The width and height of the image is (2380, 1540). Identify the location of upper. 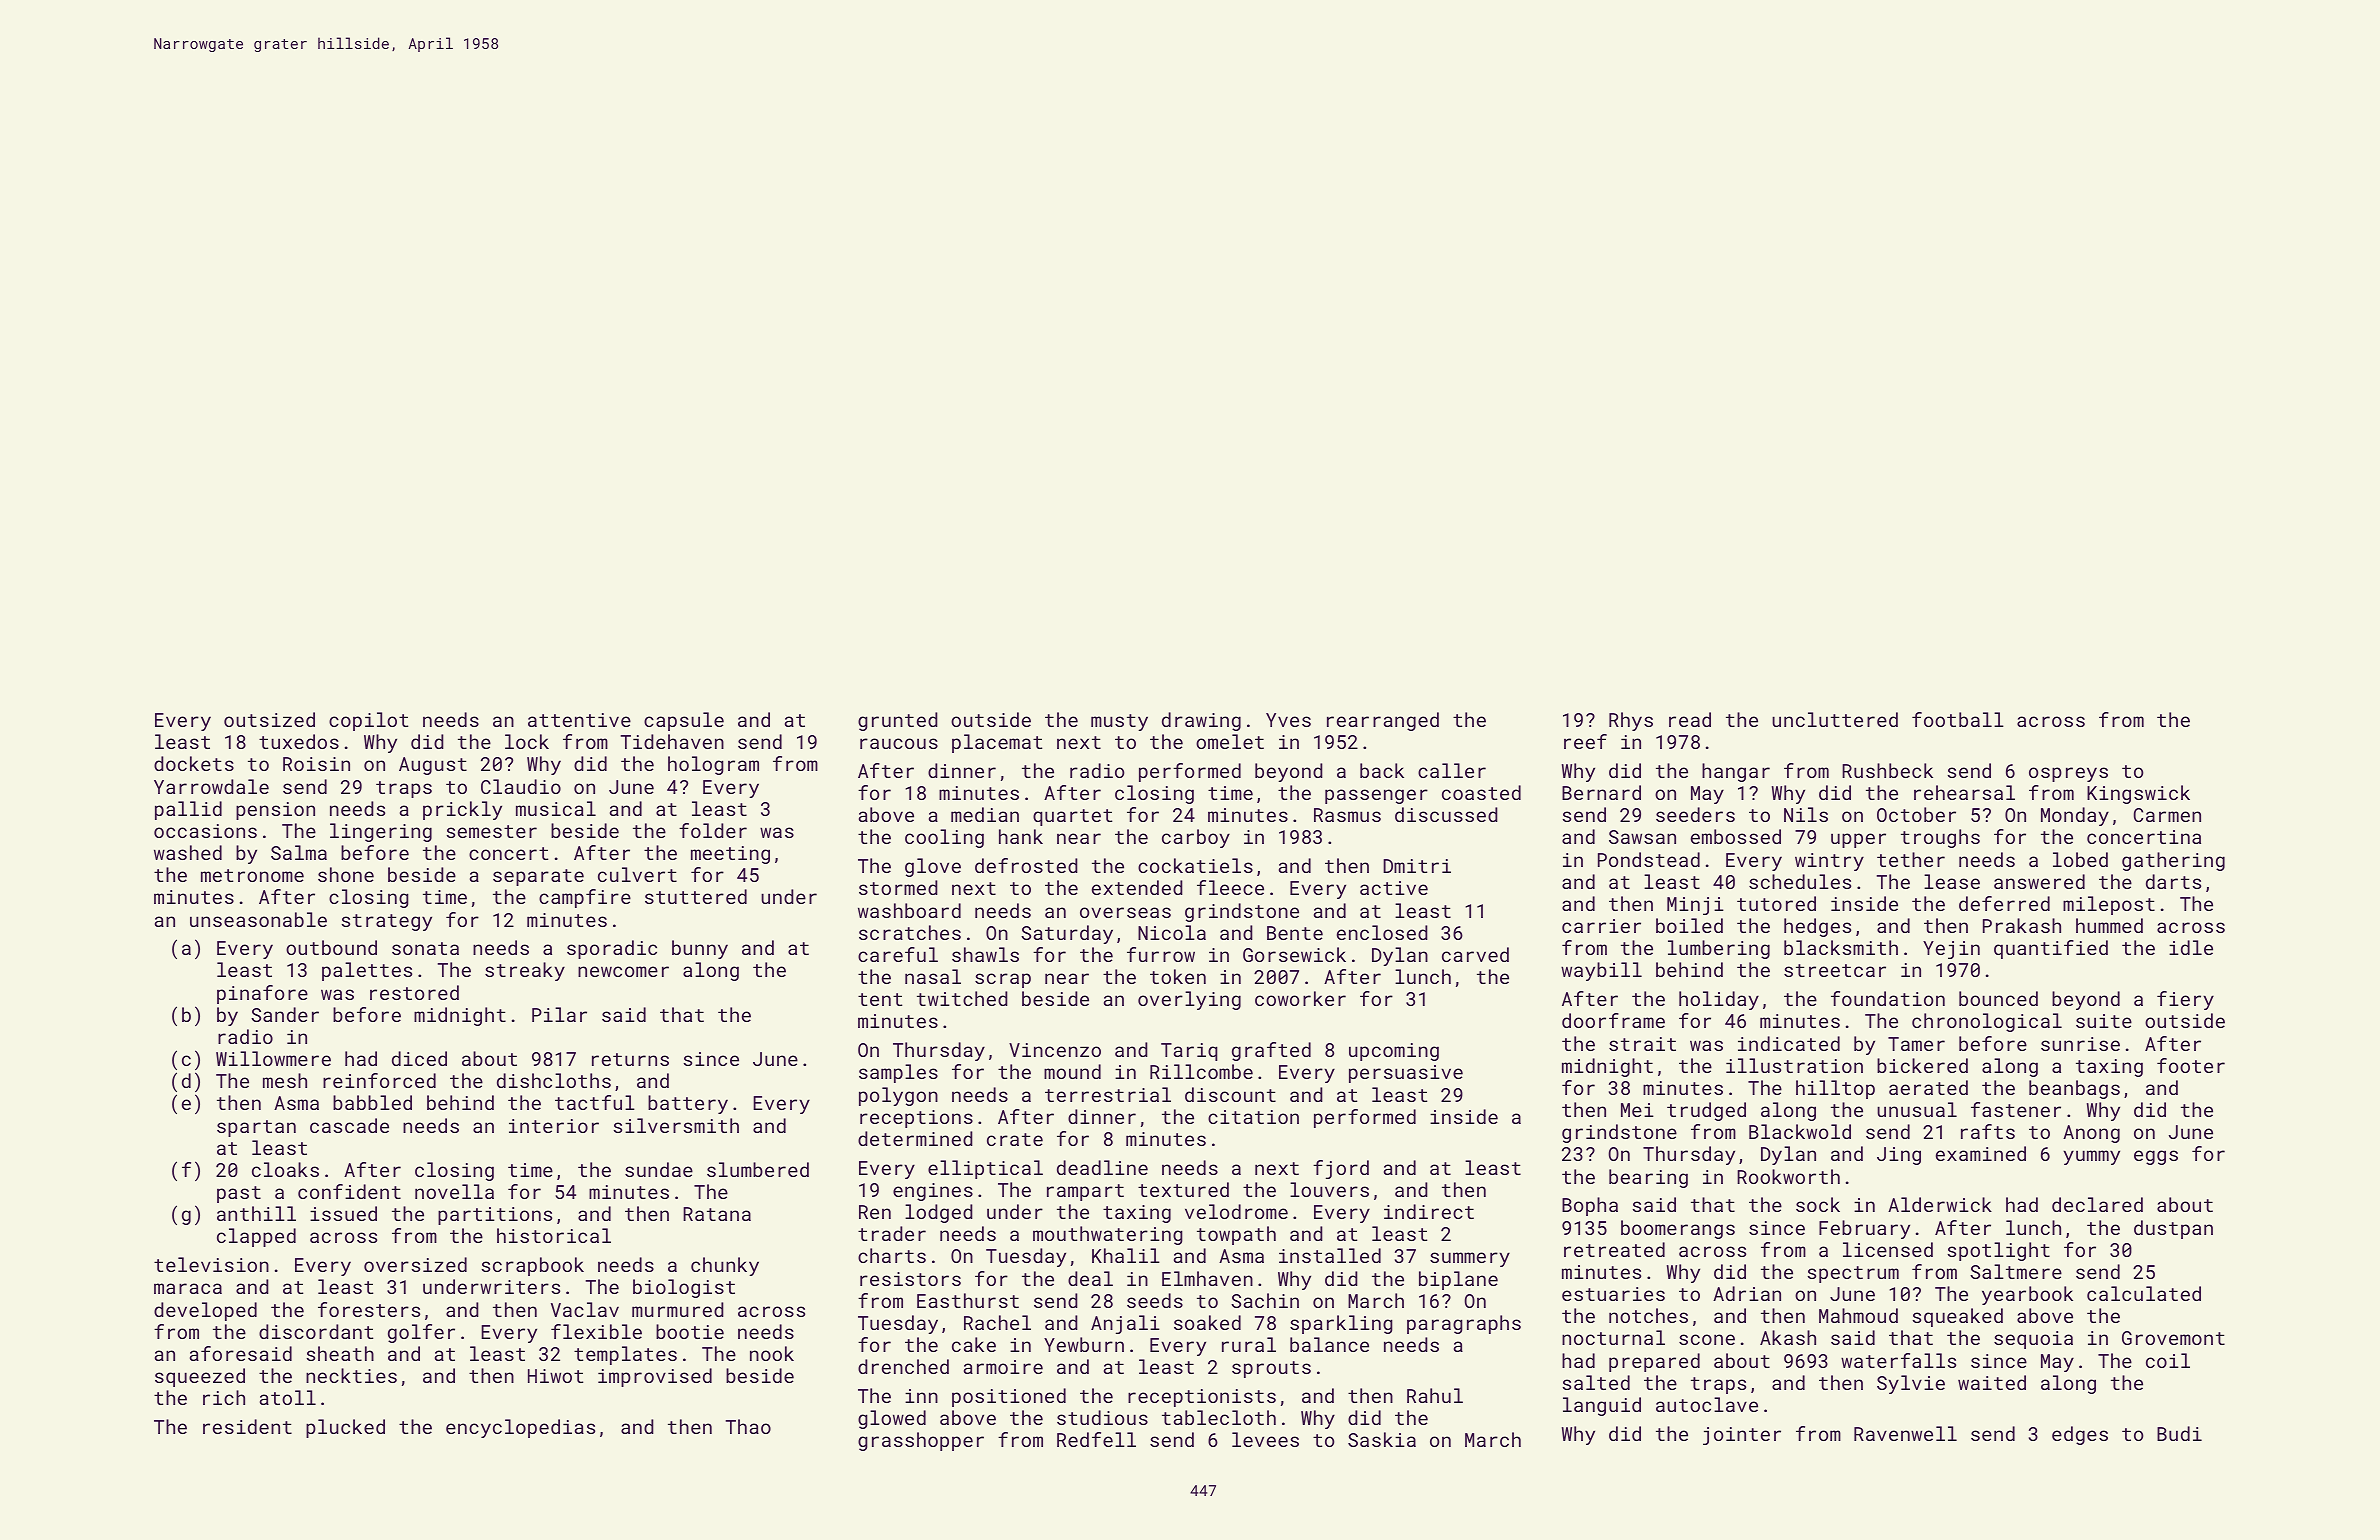
(1858, 840).
